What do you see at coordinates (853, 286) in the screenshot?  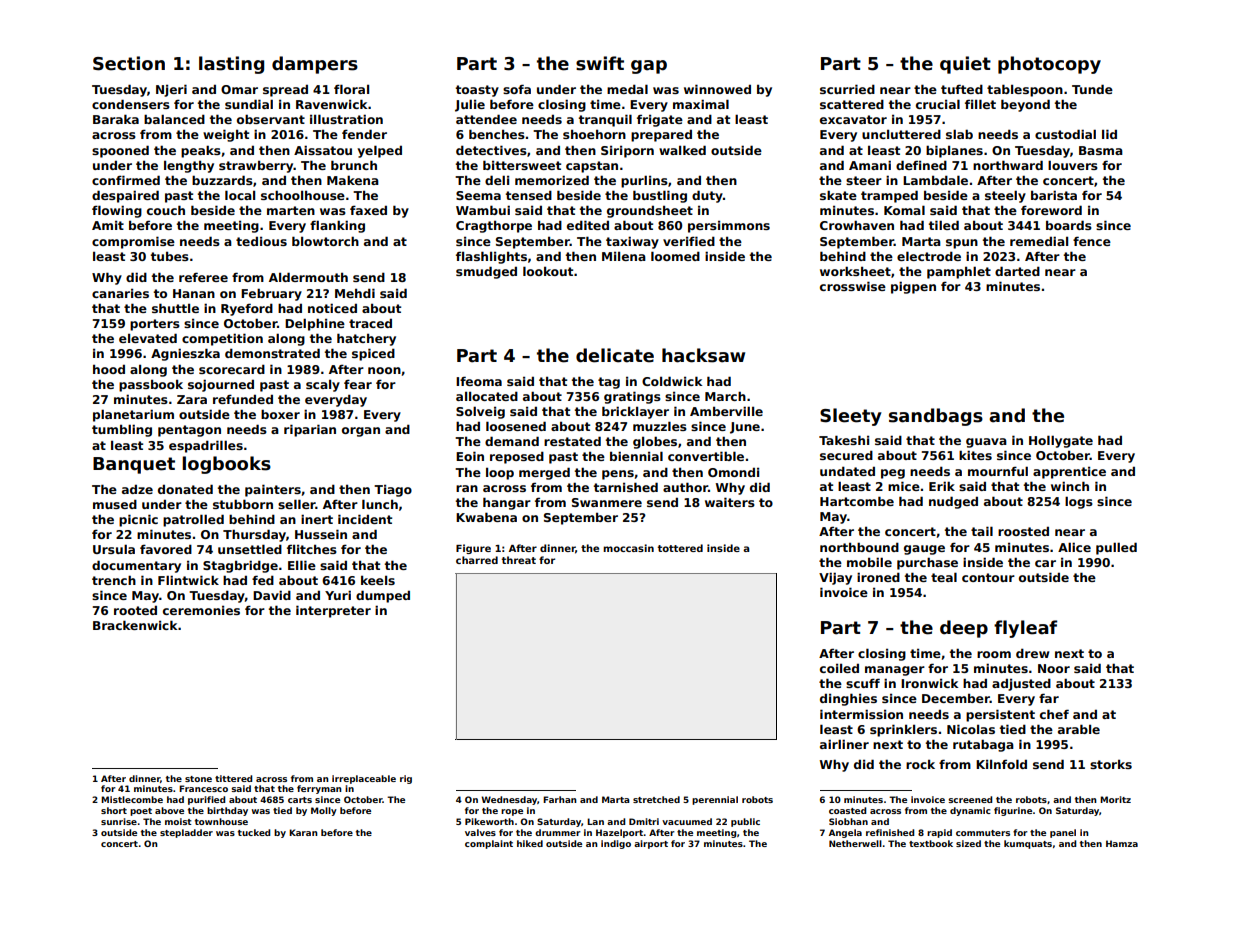 I see `crosswise` at bounding box center [853, 286].
